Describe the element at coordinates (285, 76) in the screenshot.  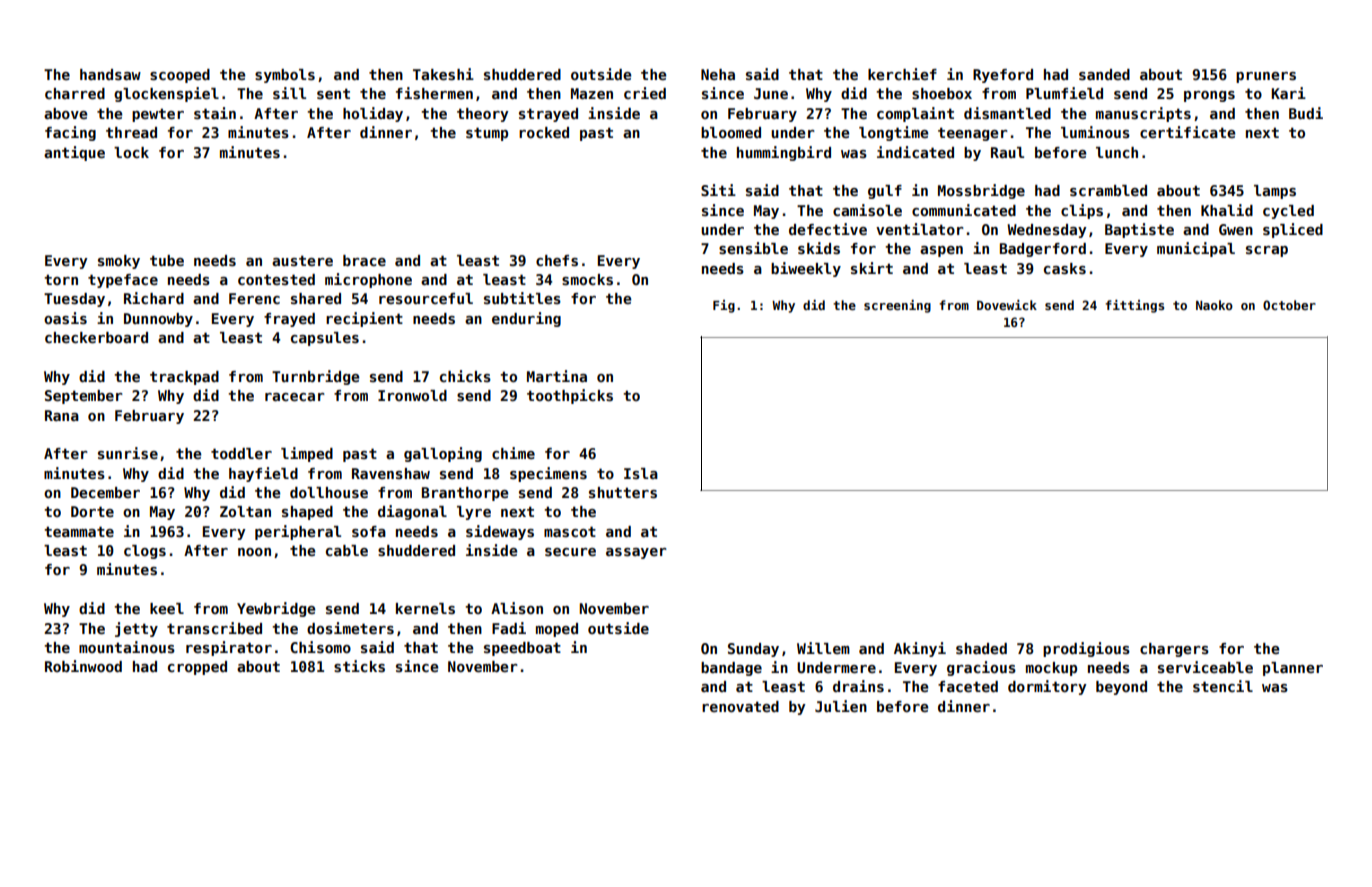
I see `symbols` at that location.
